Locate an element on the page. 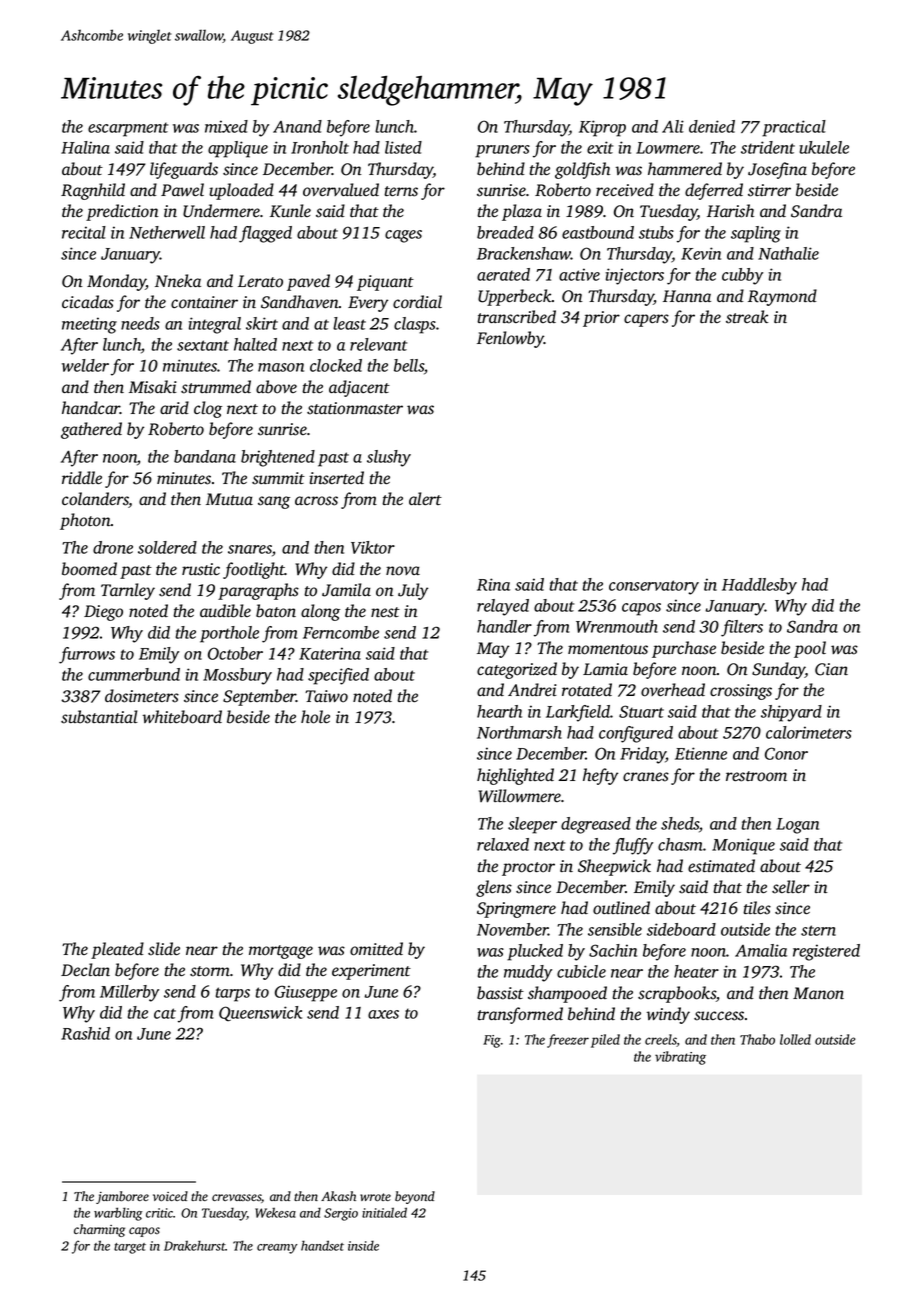 The height and width of the image is (1311, 924). gathered is located at coordinates (91, 430).
